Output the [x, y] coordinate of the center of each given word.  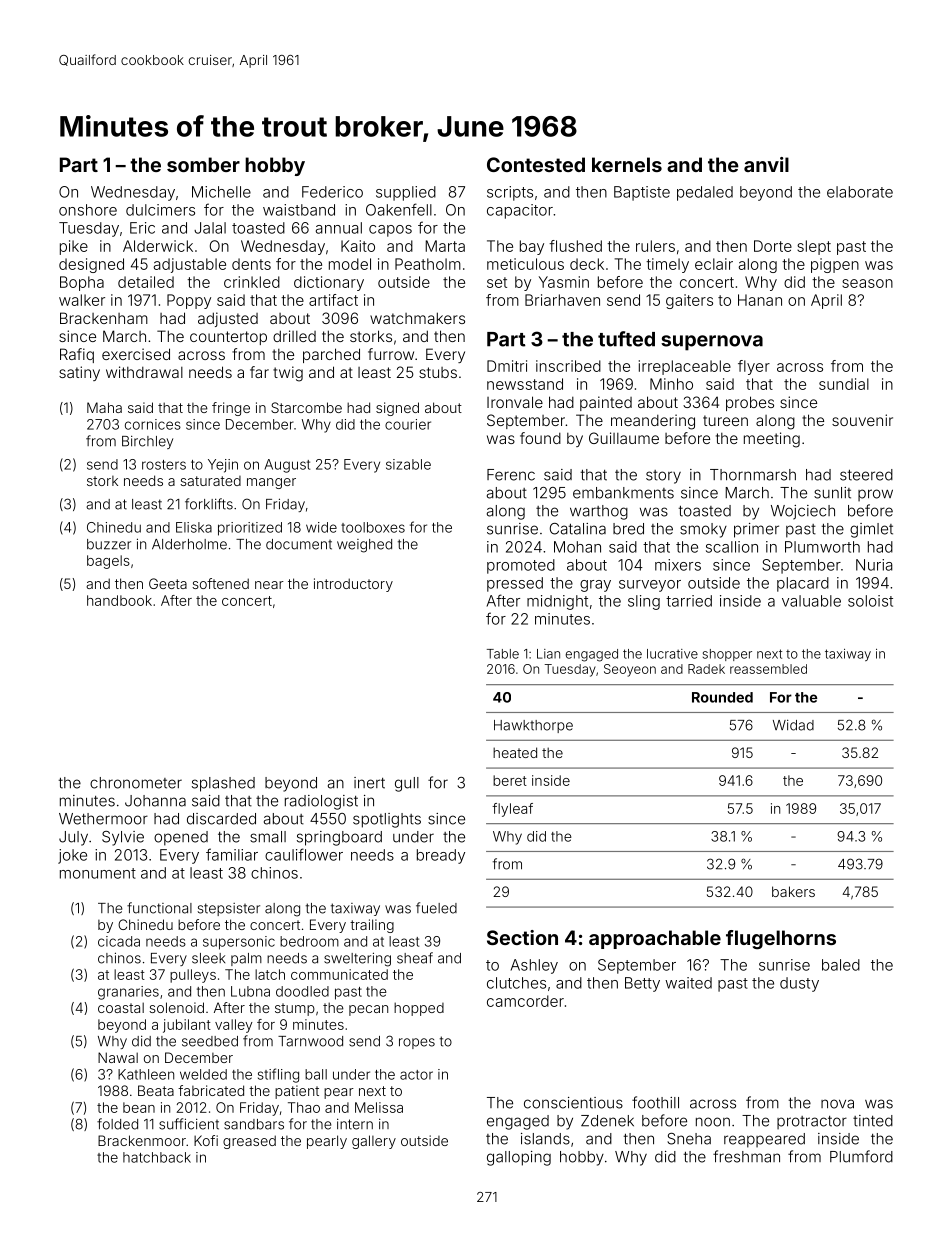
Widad [793, 725]
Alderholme [189, 544]
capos [390, 231]
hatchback [157, 1157]
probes [750, 403]
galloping [519, 1158]
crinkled [252, 282]
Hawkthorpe [533, 726]
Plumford [861, 1156]
